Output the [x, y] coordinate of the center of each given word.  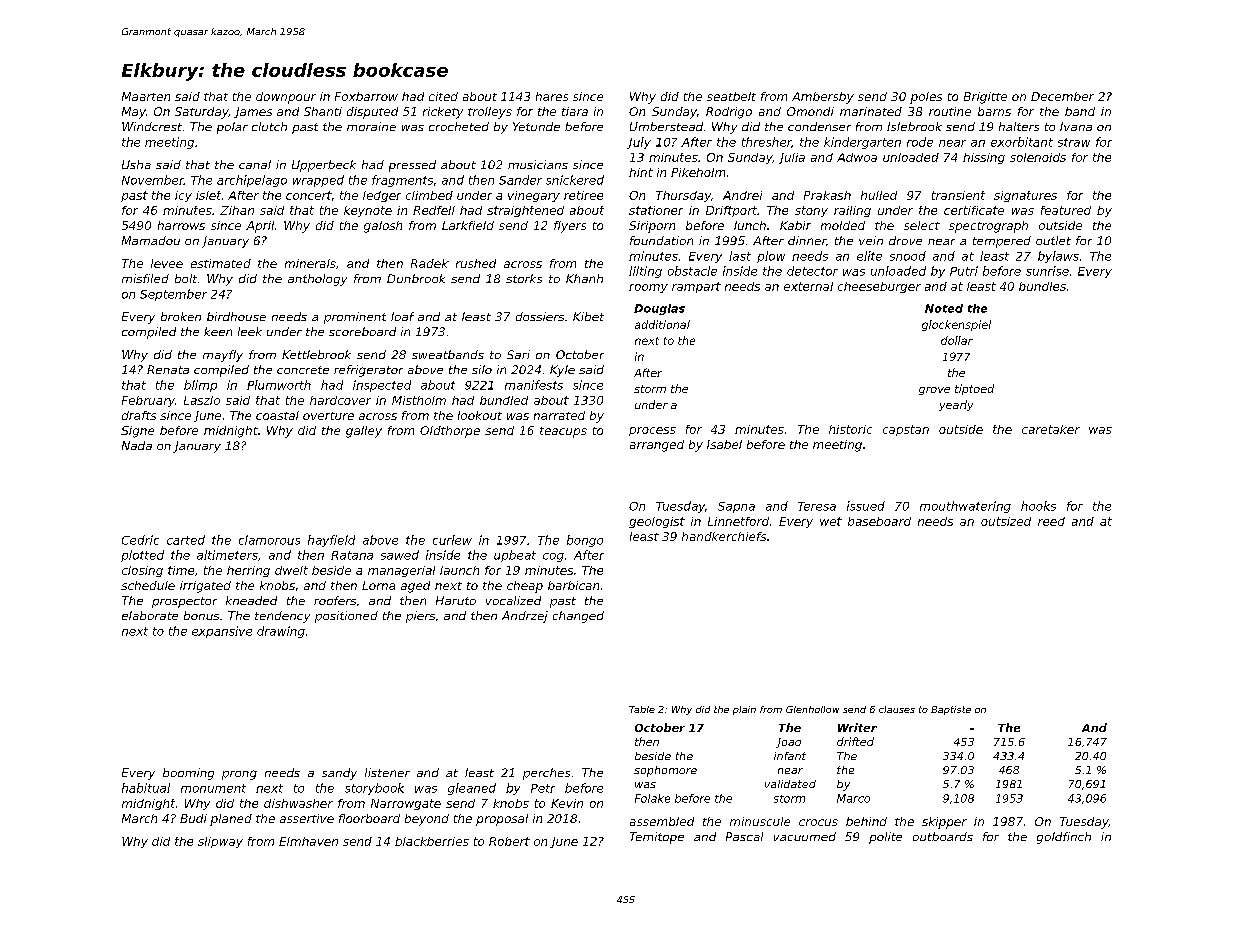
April [260, 227]
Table [642, 709]
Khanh [584, 278]
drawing [281, 632]
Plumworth [279, 385]
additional [662, 324]
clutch [269, 126]
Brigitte [985, 98]
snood [908, 256]
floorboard [369, 818]
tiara [575, 111]
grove [934, 391]
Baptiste [951, 710]
